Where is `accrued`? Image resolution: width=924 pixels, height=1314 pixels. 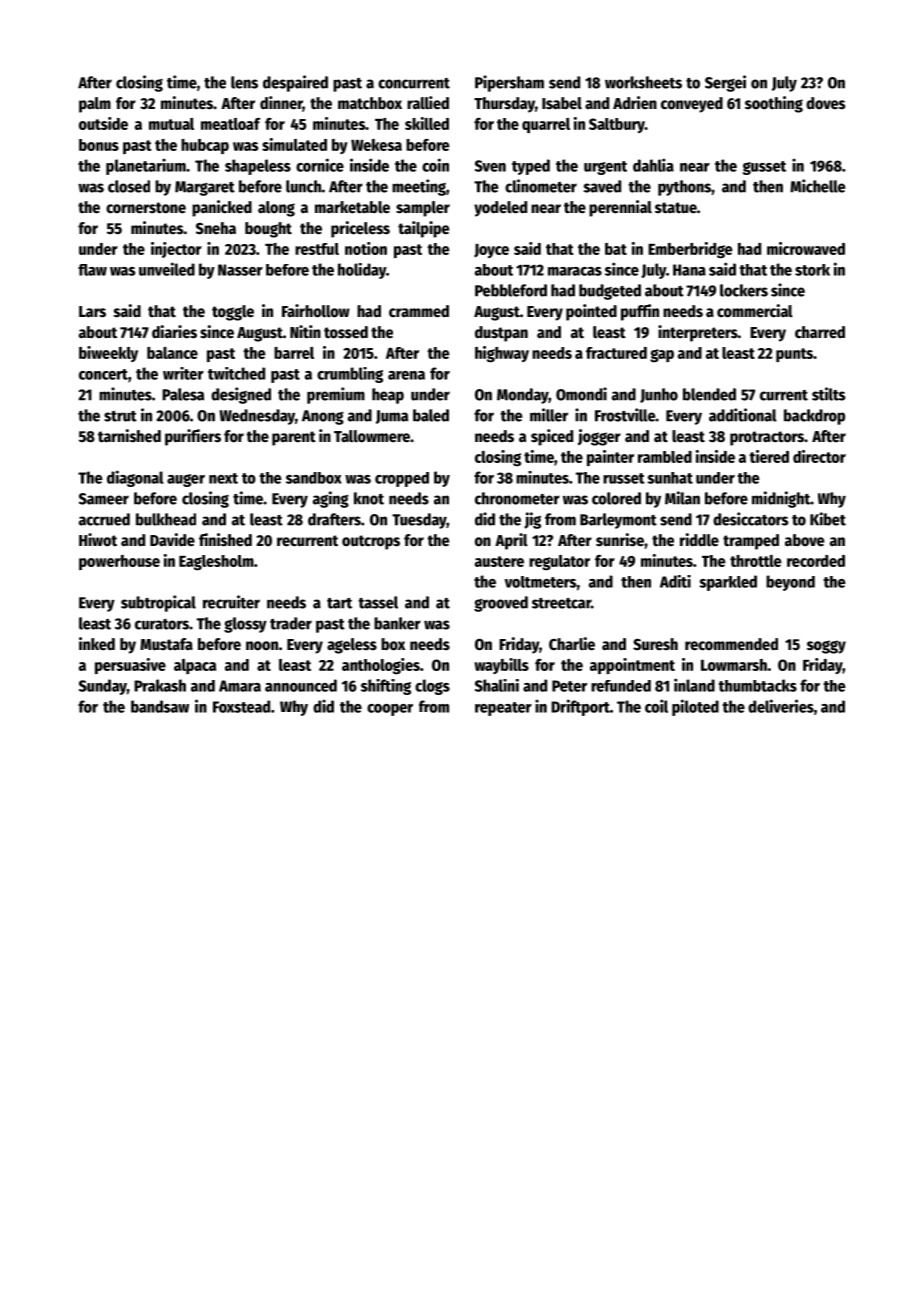 accrued is located at coordinates (104, 519).
